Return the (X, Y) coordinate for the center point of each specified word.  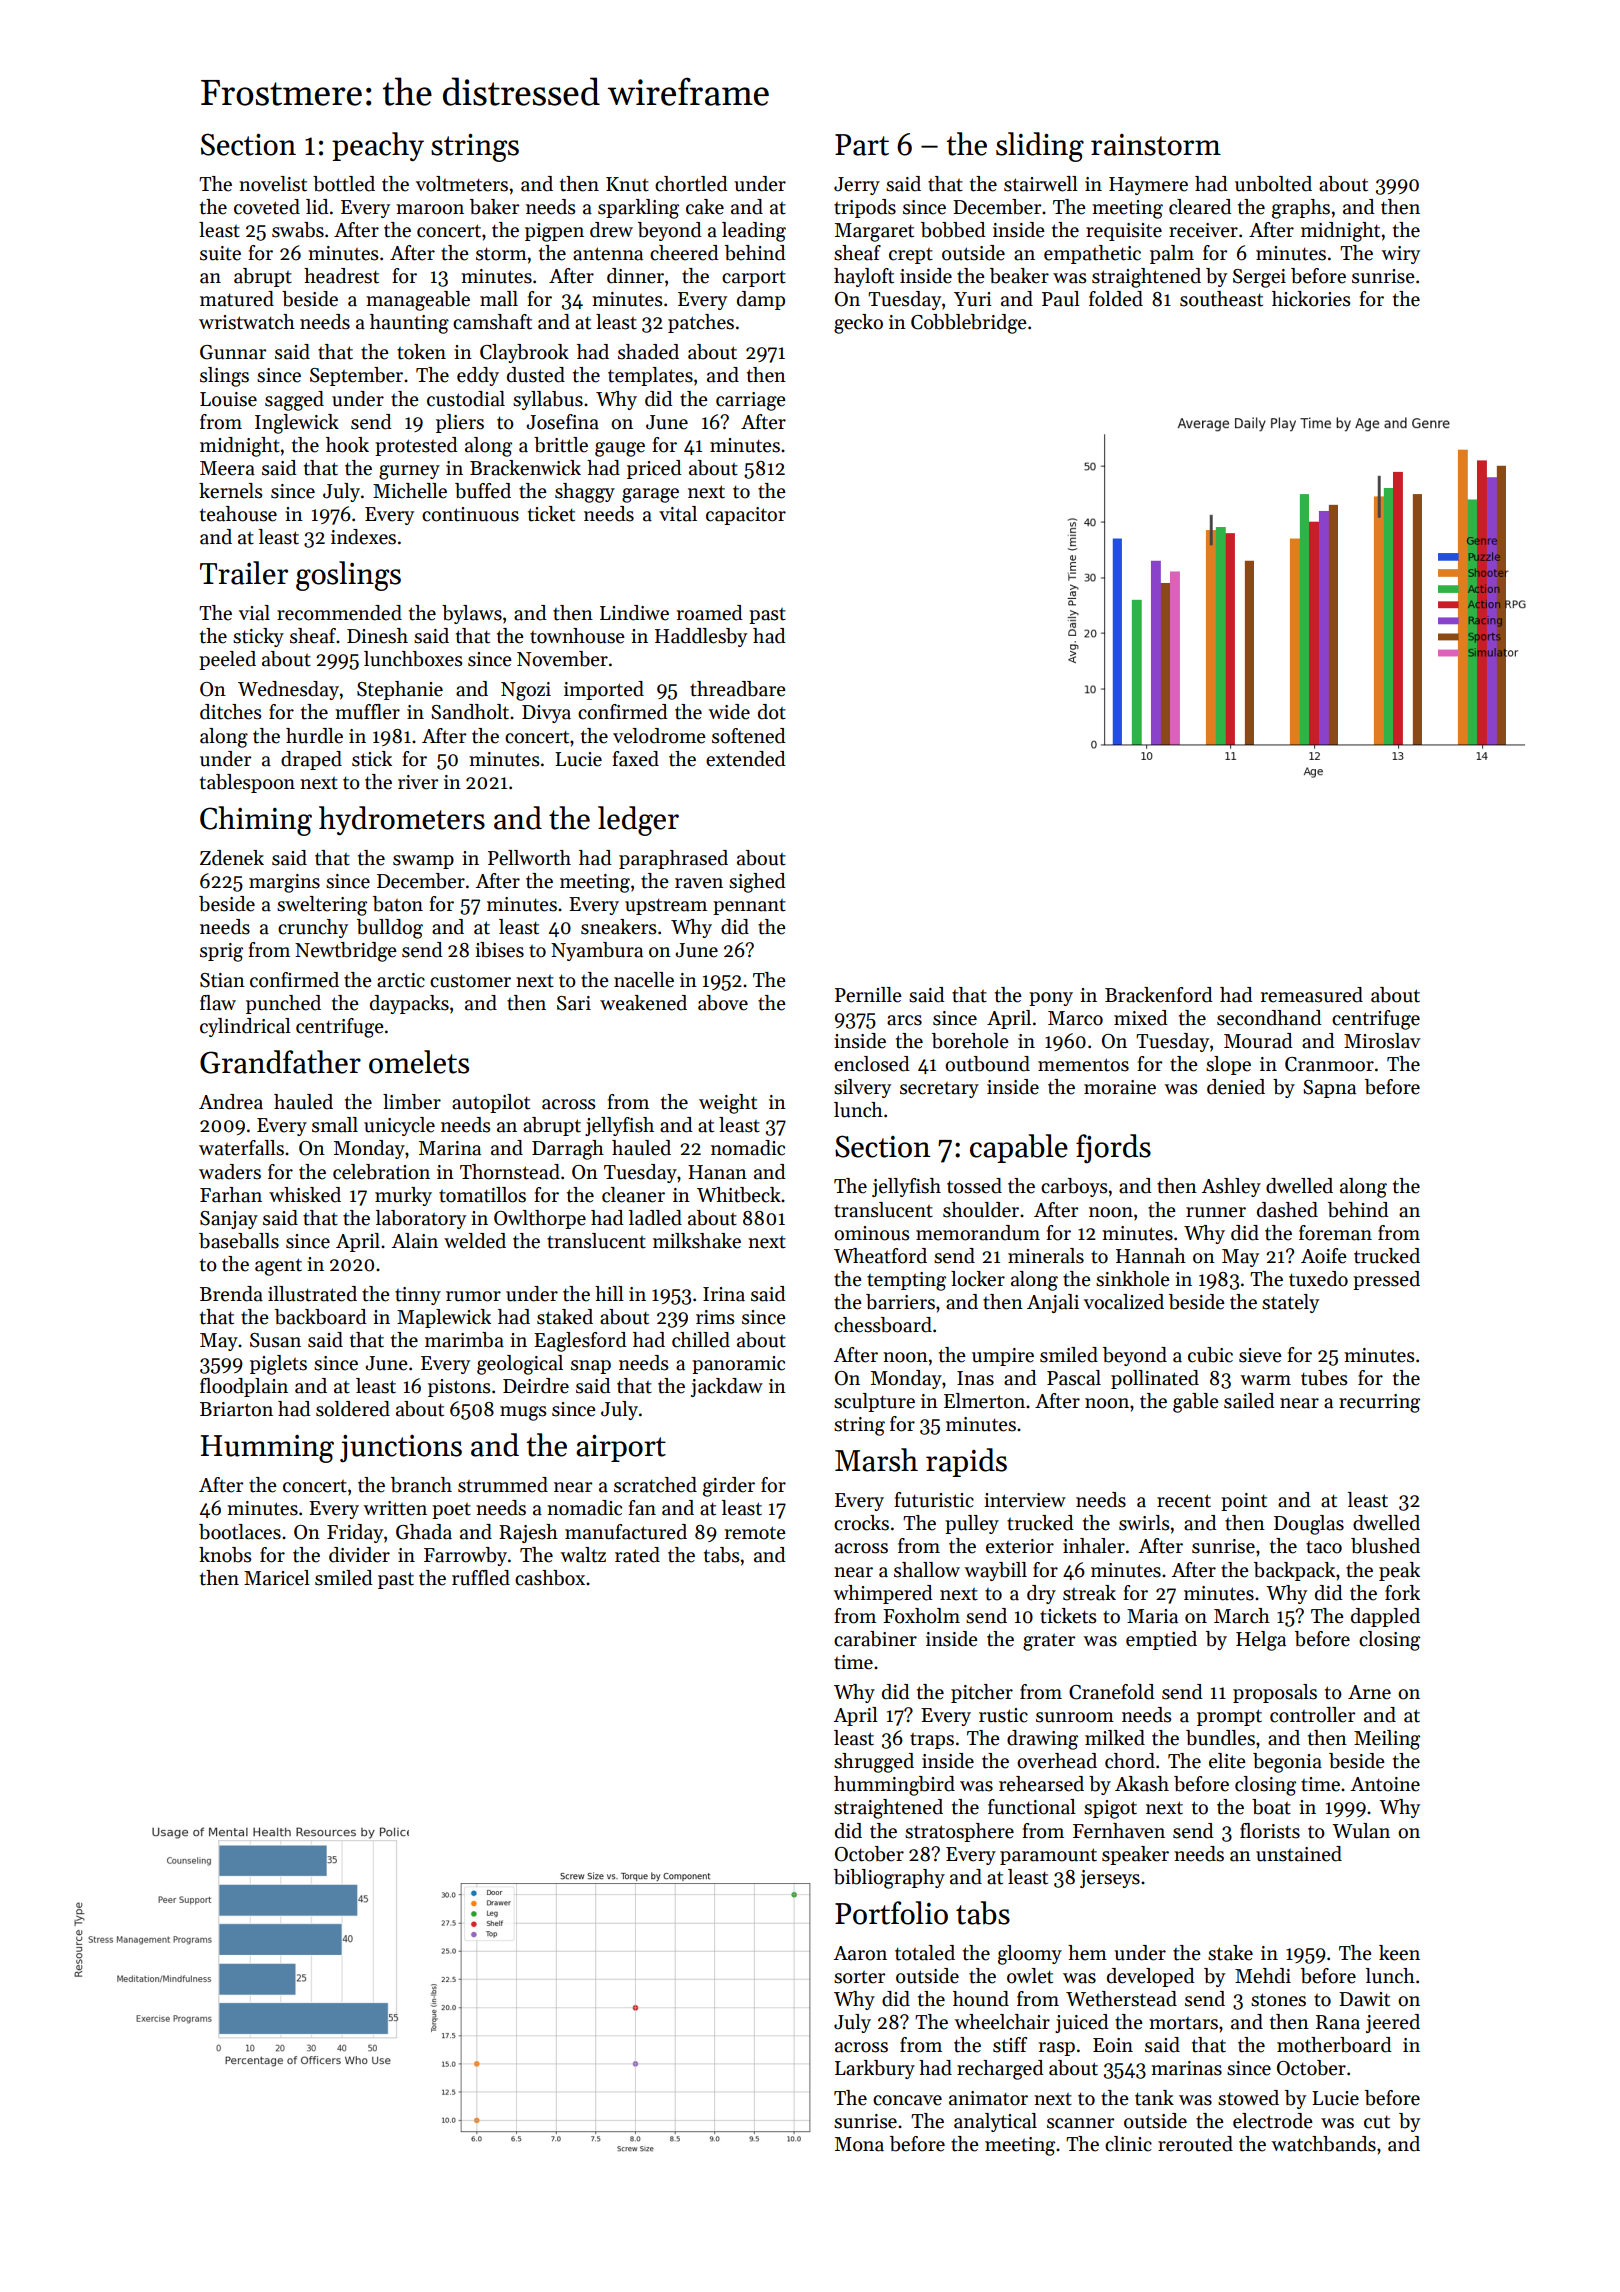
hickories (1311, 299)
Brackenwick (525, 468)
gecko (858, 324)
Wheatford (880, 1256)
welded (475, 1241)
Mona (859, 2144)
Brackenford (1158, 995)
